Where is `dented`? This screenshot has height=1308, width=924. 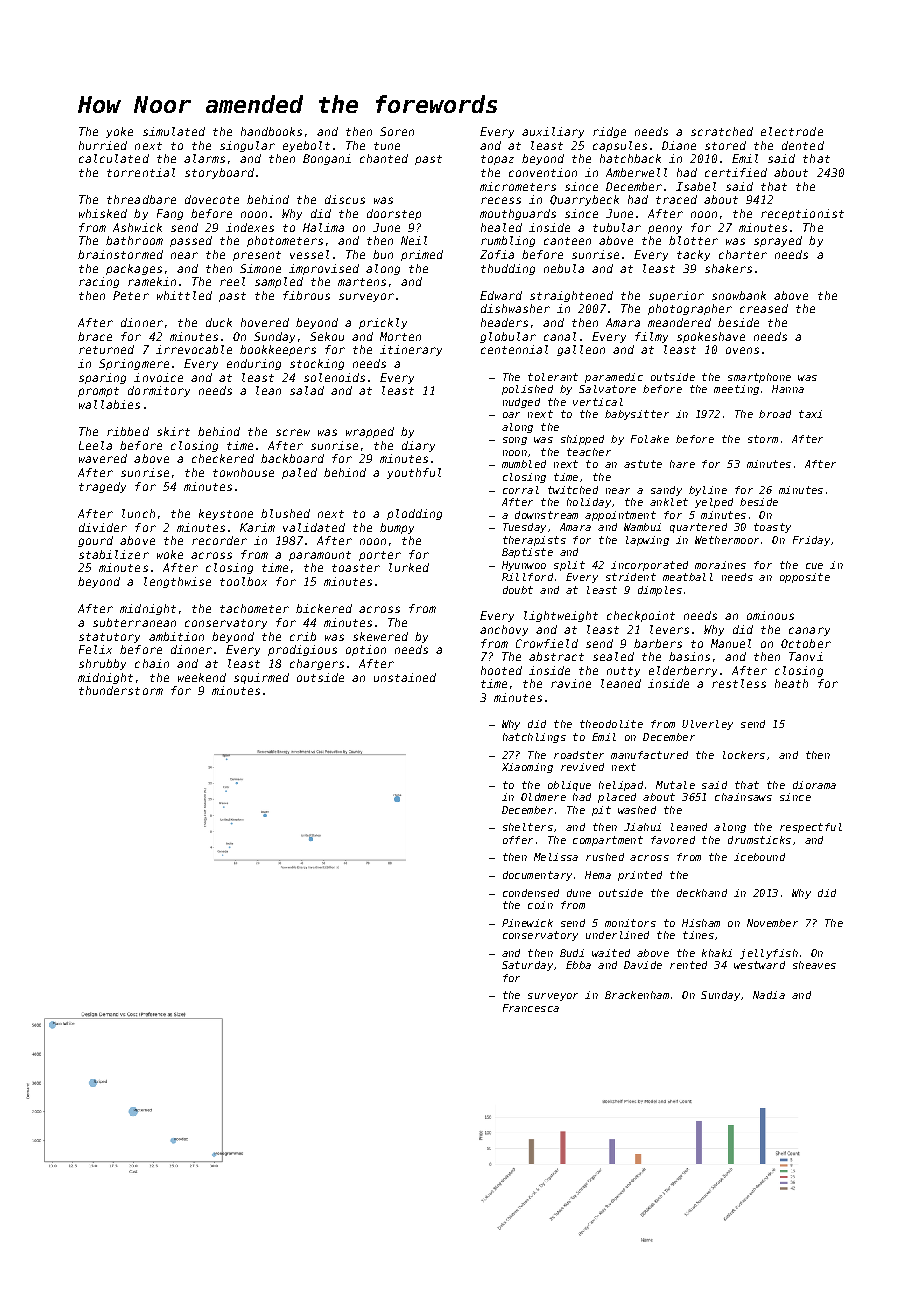
dented is located at coordinates (803, 145).
